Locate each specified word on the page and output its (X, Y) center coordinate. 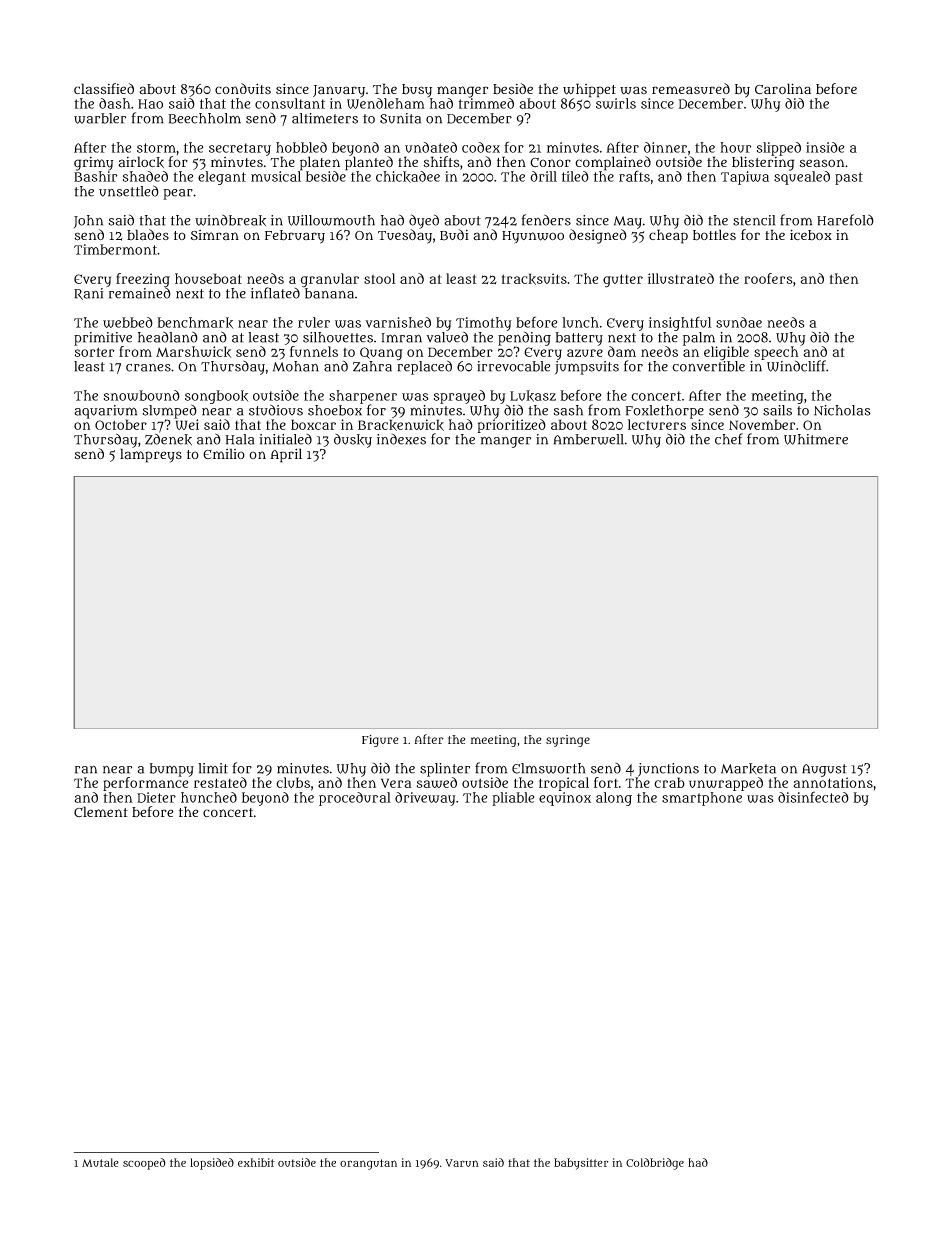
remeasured (691, 88)
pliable (513, 799)
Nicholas (842, 410)
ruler (314, 322)
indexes (401, 439)
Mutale (100, 1162)
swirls (616, 103)
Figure (380, 741)
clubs (293, 782)
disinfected (813, 797)
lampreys (151, 455)
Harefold (845, 220)
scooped (144, 1164)
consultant (290, 103)
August (824, 770)
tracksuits (534, 279)
